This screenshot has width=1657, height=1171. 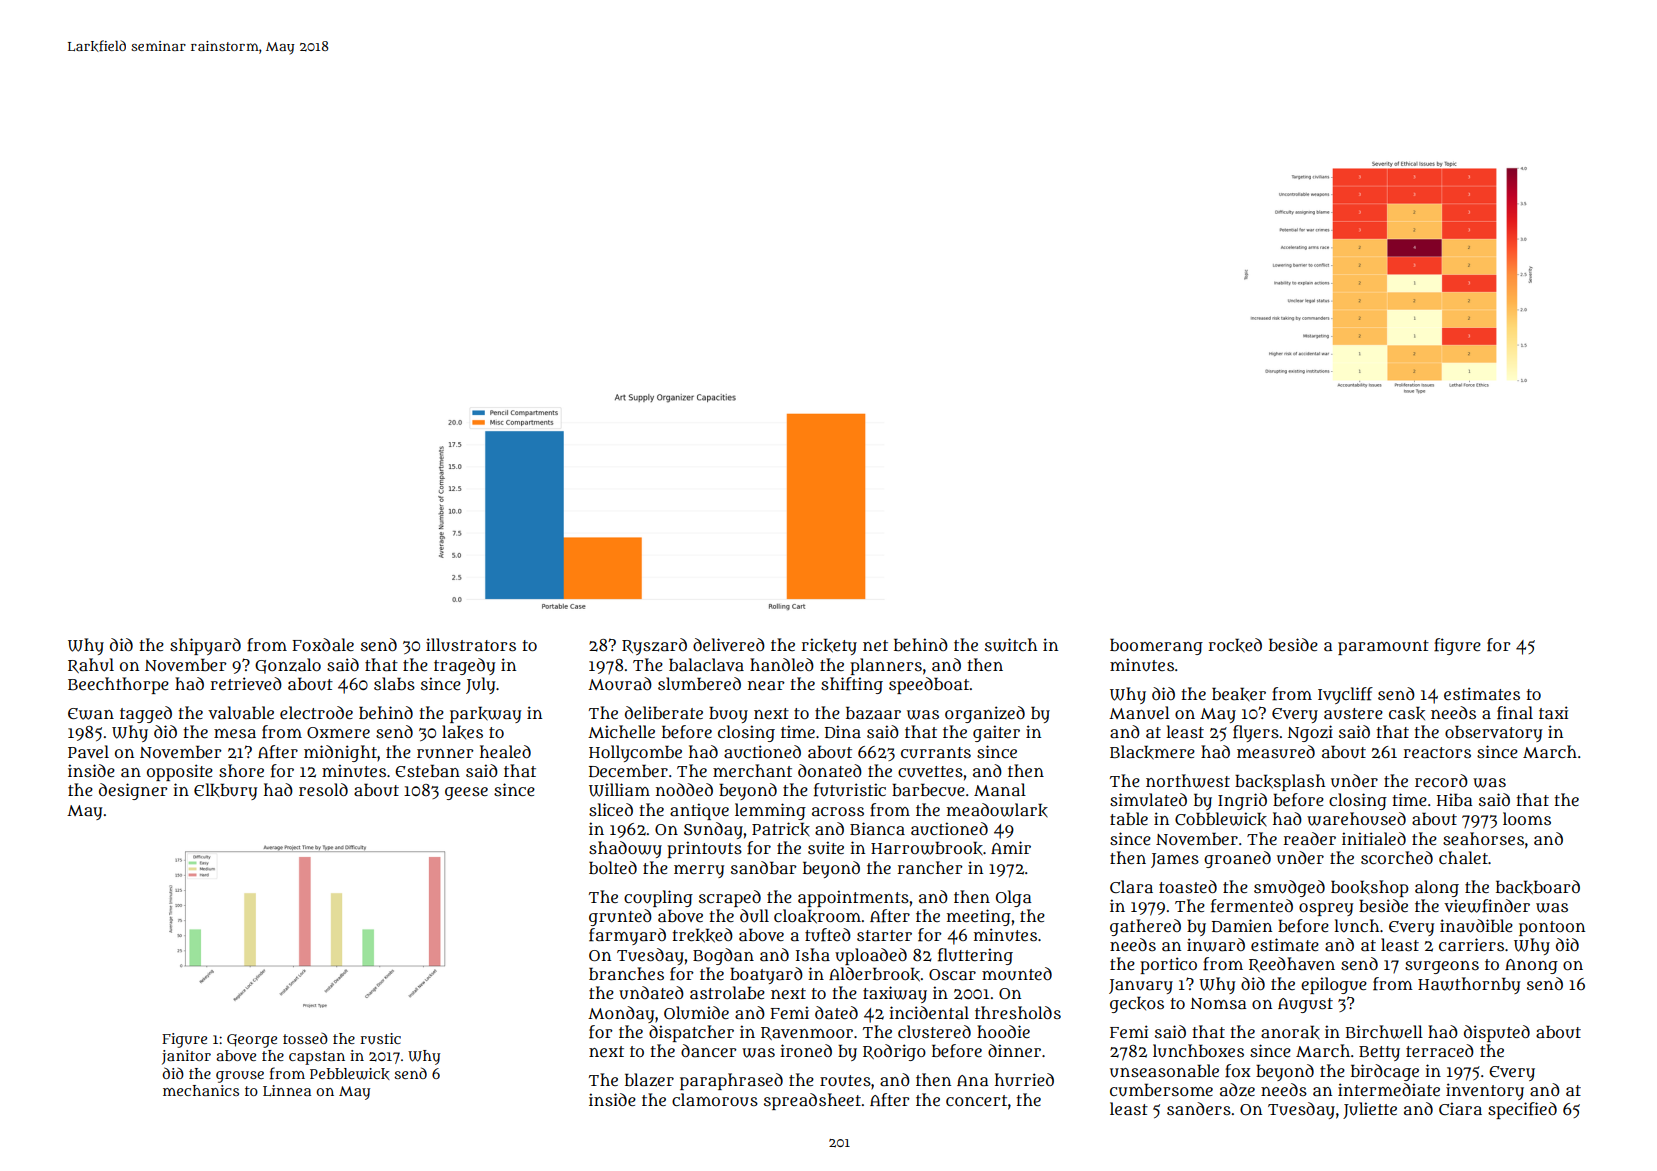 I want to click on deliberate, so click(x=664, y=712).
